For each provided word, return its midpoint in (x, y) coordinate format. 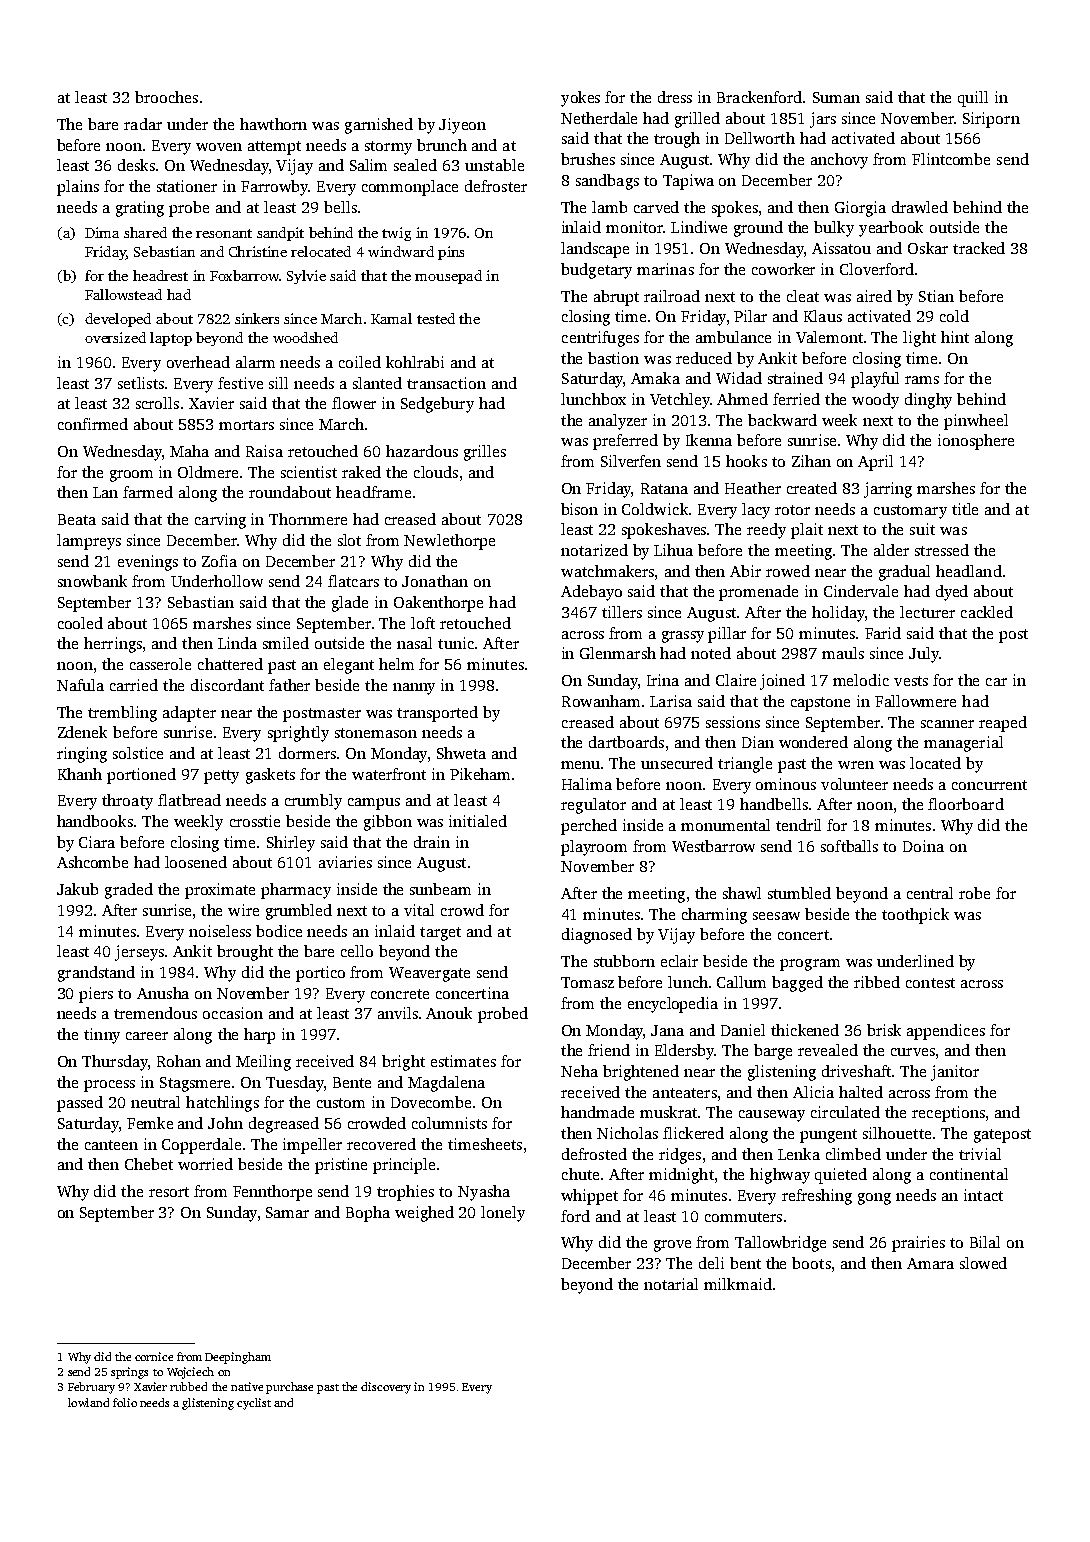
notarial (671, 1284)
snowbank (92, 581)
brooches (166, 97)
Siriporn (991, 120)
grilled (697, 120)
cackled (987, 612)
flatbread (189, 800)
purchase (289, 1388)
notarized (594, 550)
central (930, 893)
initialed (478, 821)
